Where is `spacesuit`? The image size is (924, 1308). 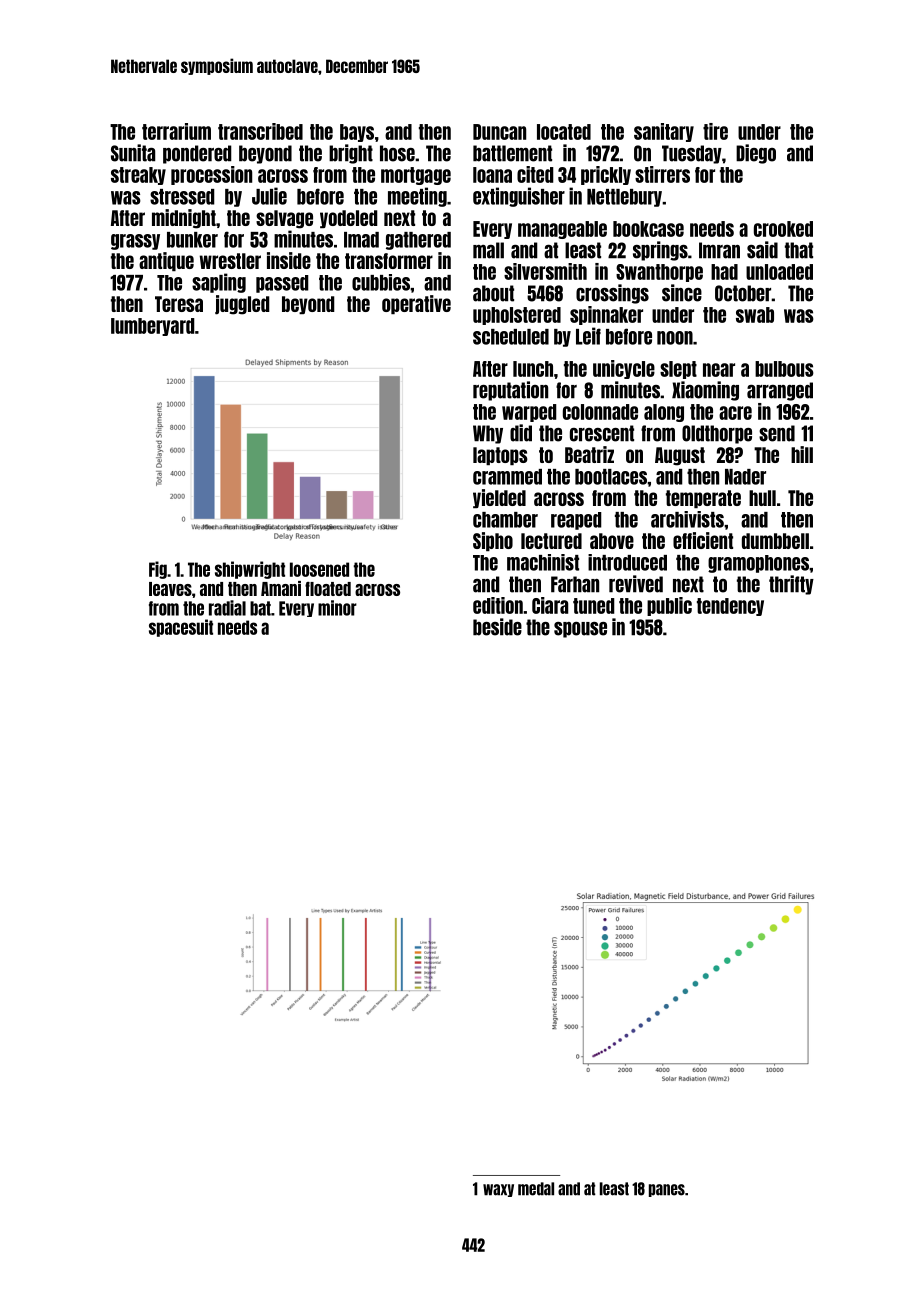 spacesuit is located at coordinates (181, 628).
